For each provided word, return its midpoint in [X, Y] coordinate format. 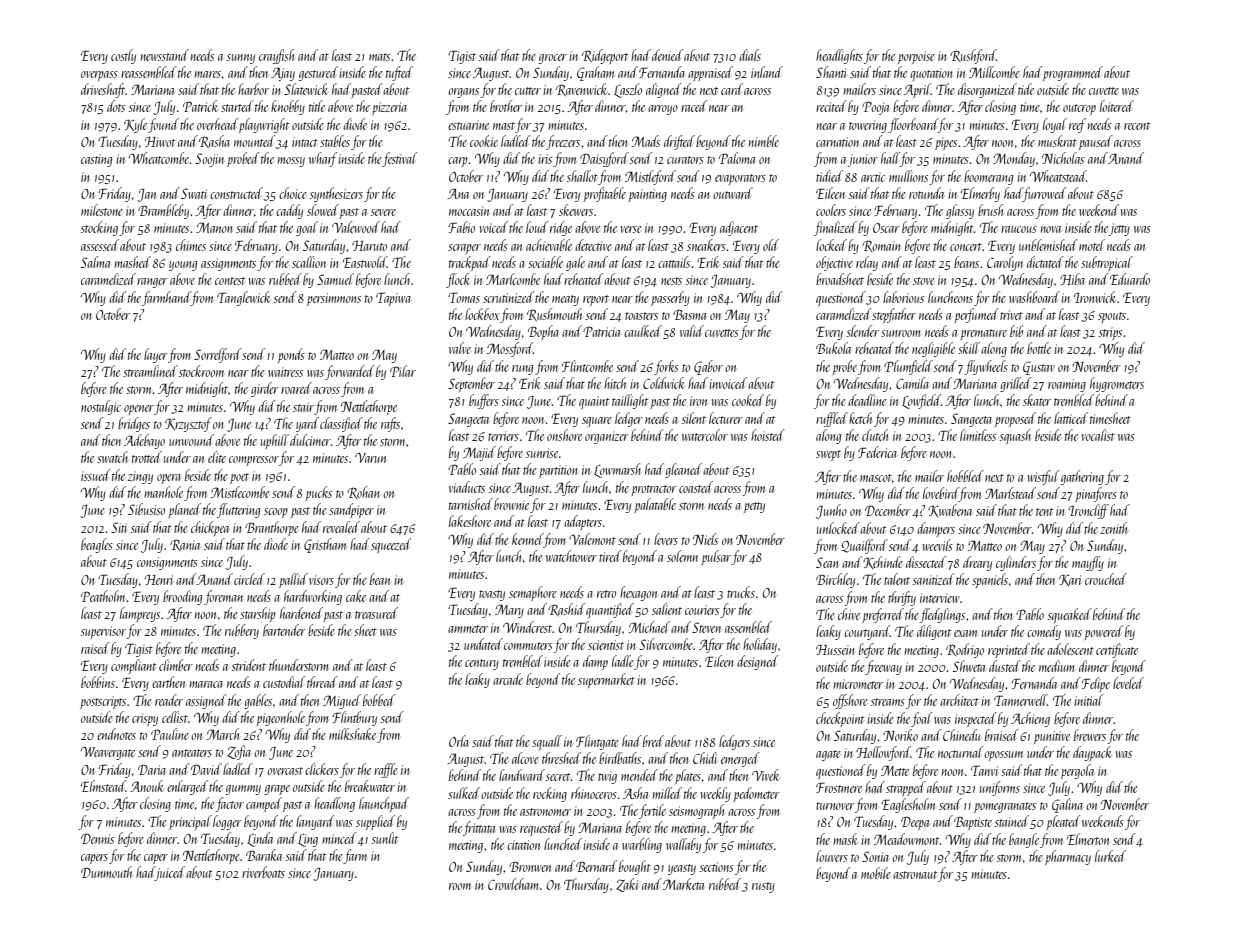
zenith [1113, 528]
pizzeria [389, 108]
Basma [689, 314]
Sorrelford [218, 355]
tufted [399, 73]
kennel [527, 539]
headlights [839, 56]
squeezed [391, 545]
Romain [881, 246]
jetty [1119, 229]
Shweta [969, 666]
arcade [508, 679]
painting [647, 195]
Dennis [97, 838]
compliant [134, 666]
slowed [323, 210]
